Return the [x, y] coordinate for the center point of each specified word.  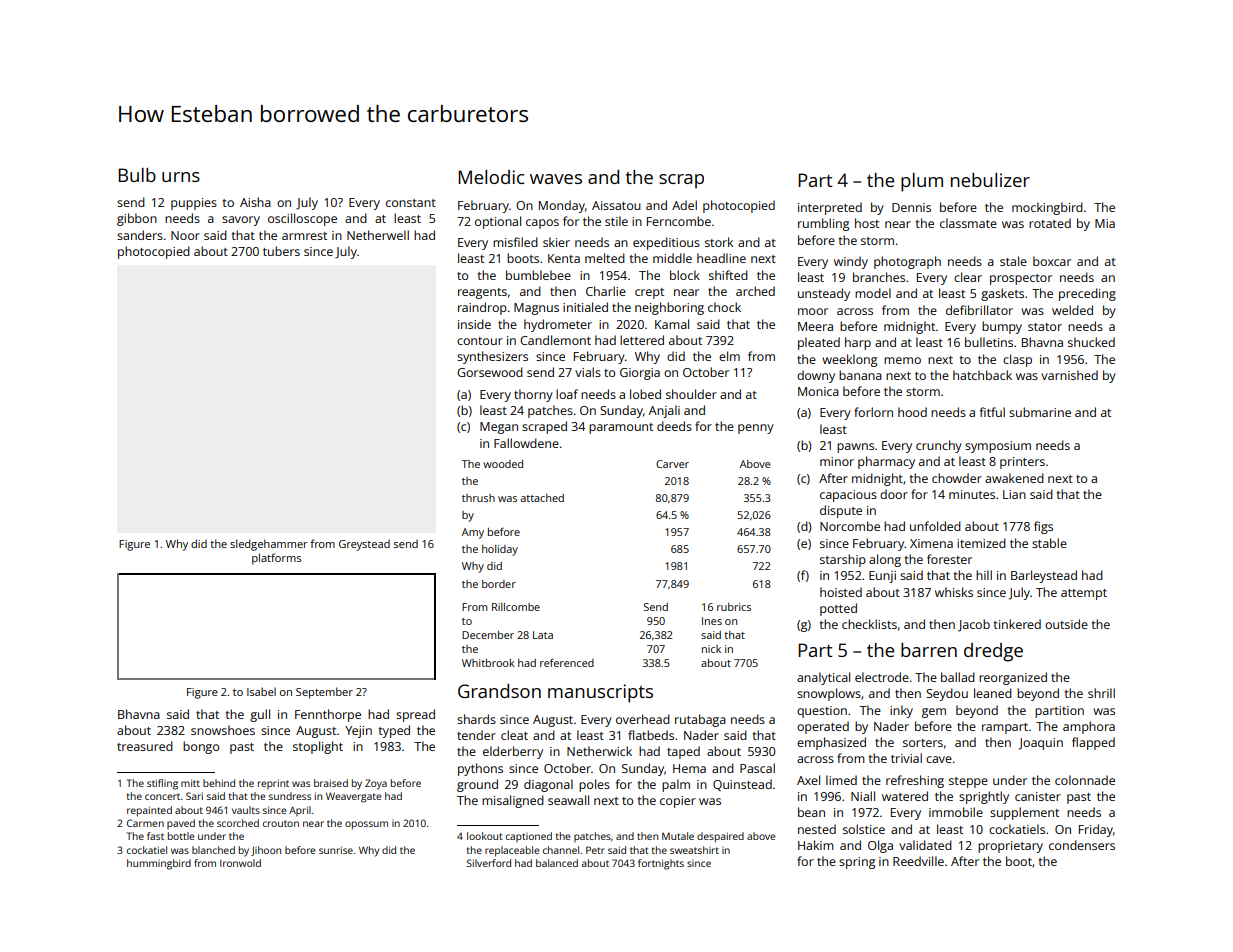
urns [181, 177]
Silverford [489, 863]
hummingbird [159, 864]
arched [755, 291]
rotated [1050, 223]
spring [857, 863]
